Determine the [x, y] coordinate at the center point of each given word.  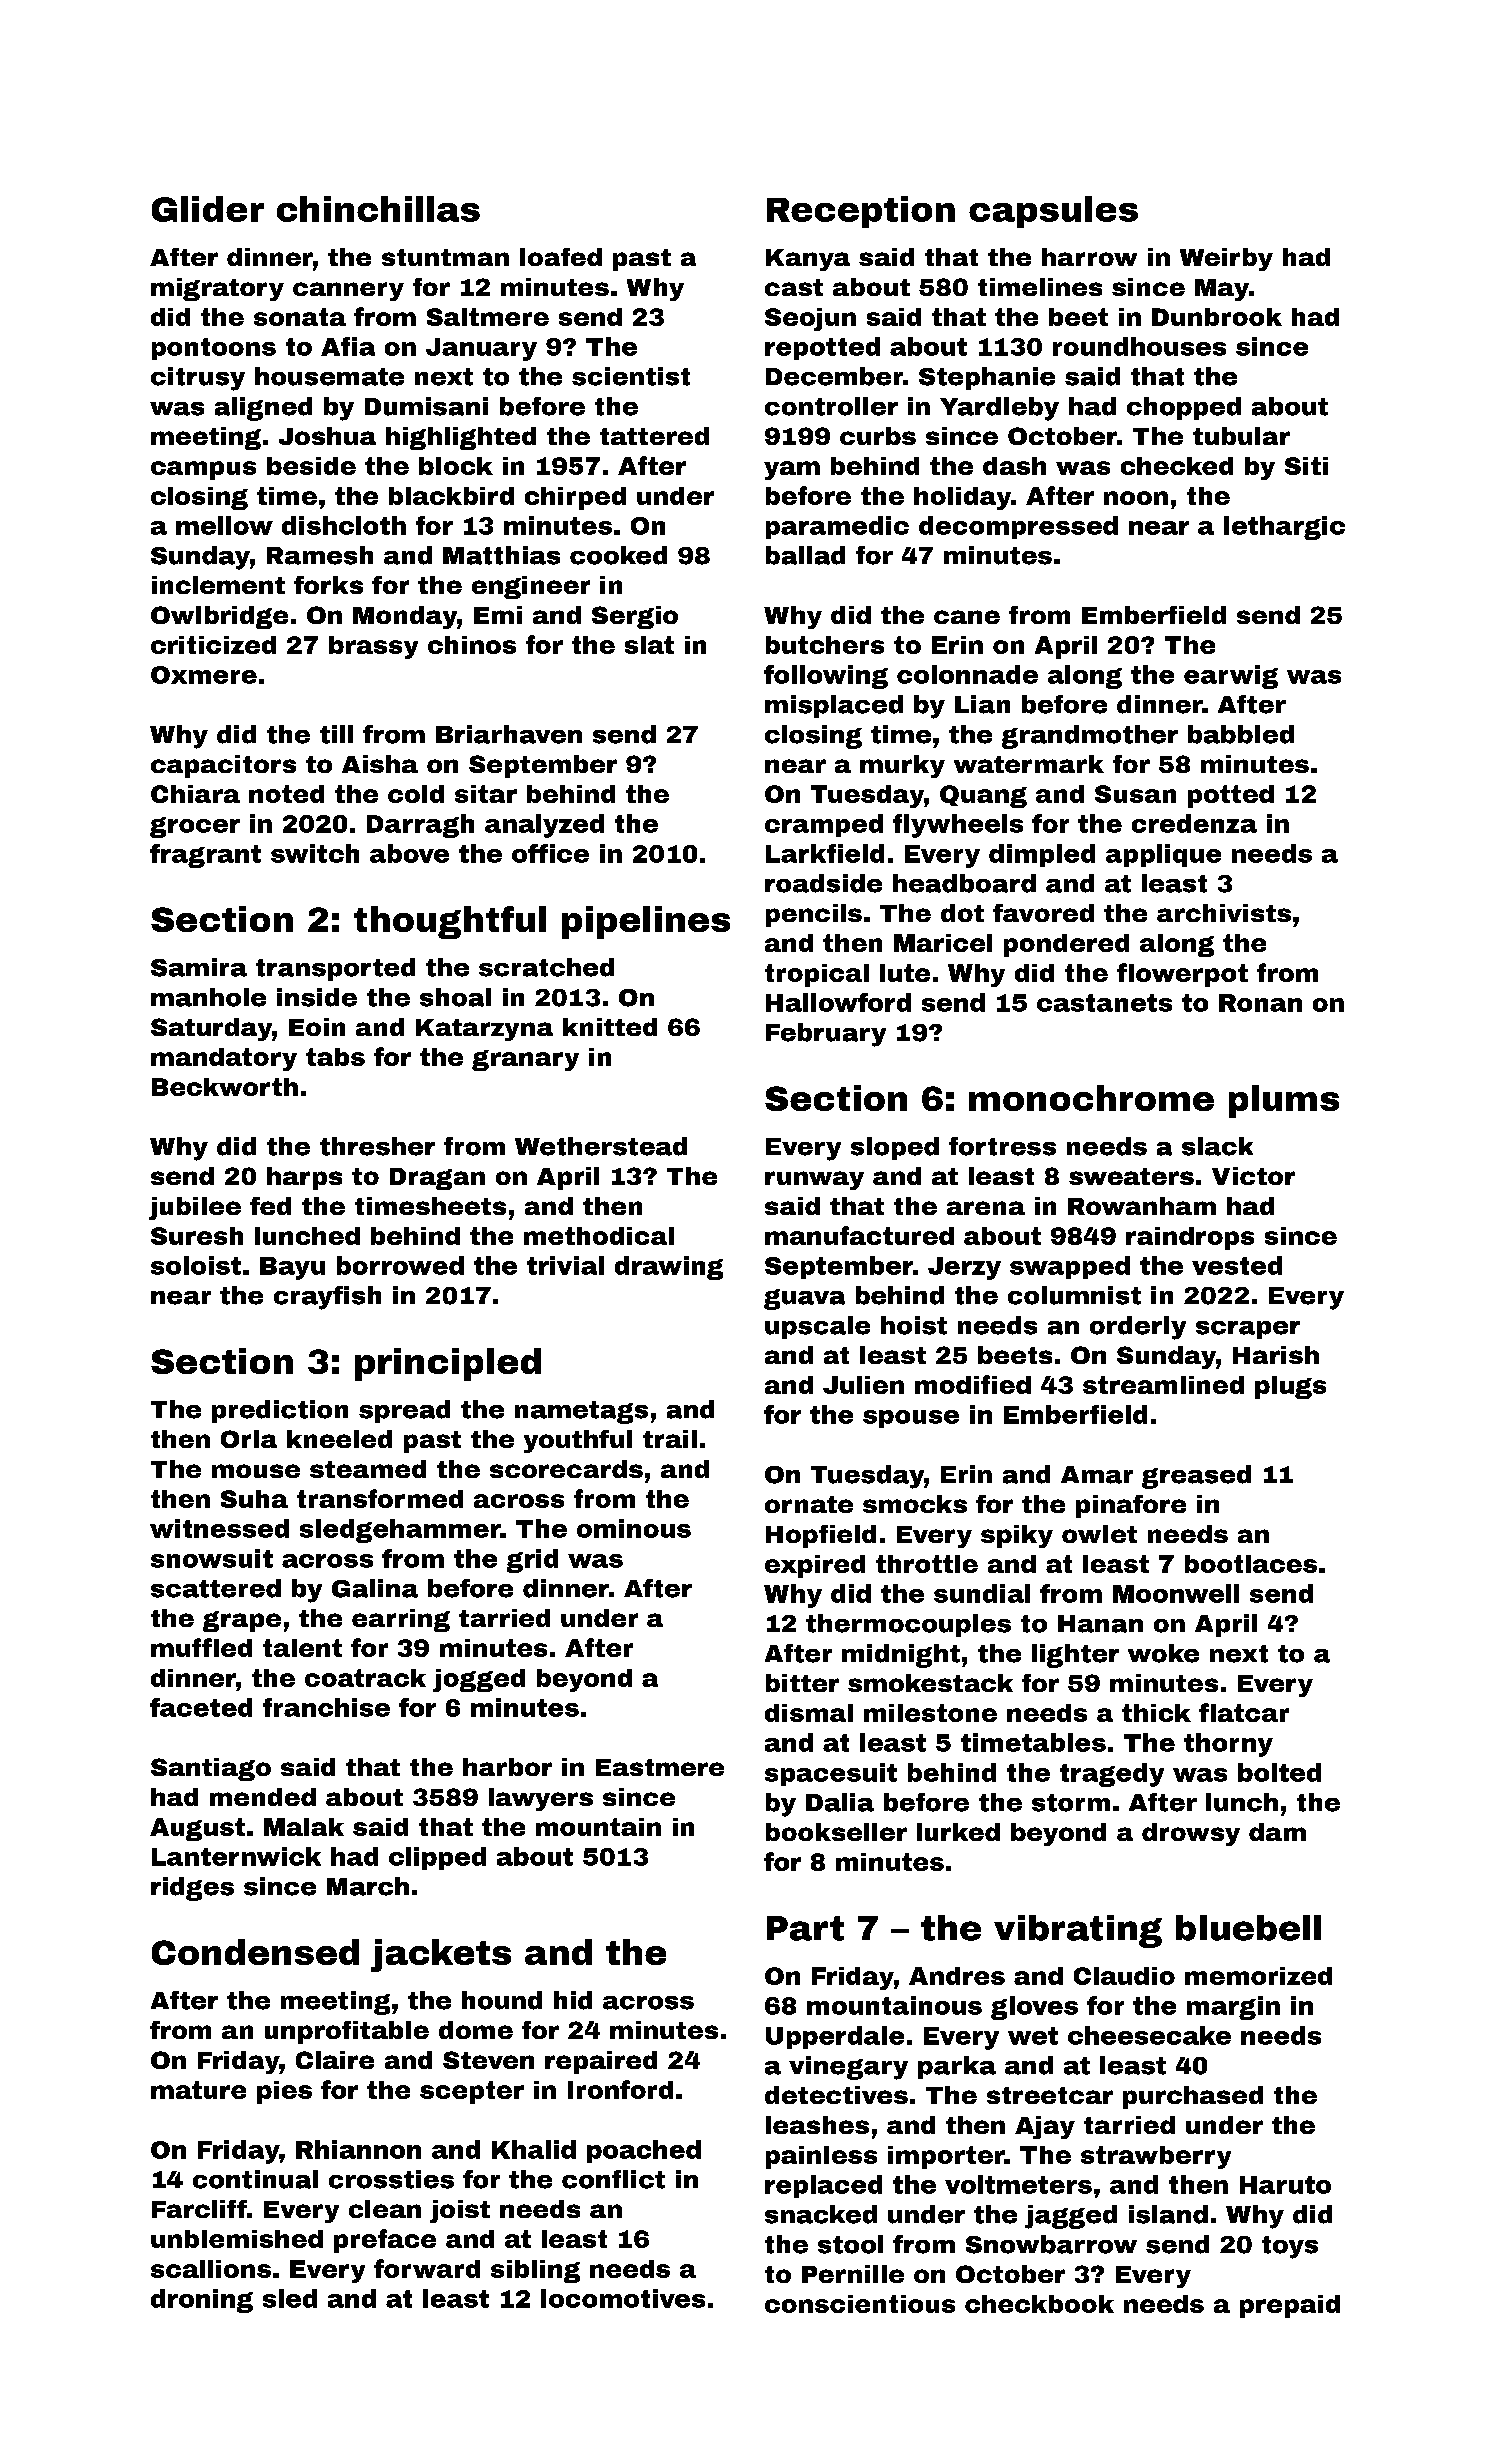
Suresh [197, 1236]
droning [202, 2301]
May [1222, 290]
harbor [507, 1767]
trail [670, 1439]
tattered [654, 436]
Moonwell [1176, 1593]
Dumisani [426, 406]
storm [1071, 1803]
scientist [631, 376]
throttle [927, 1564]
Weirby [1226, 259]
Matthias [501, 555]
